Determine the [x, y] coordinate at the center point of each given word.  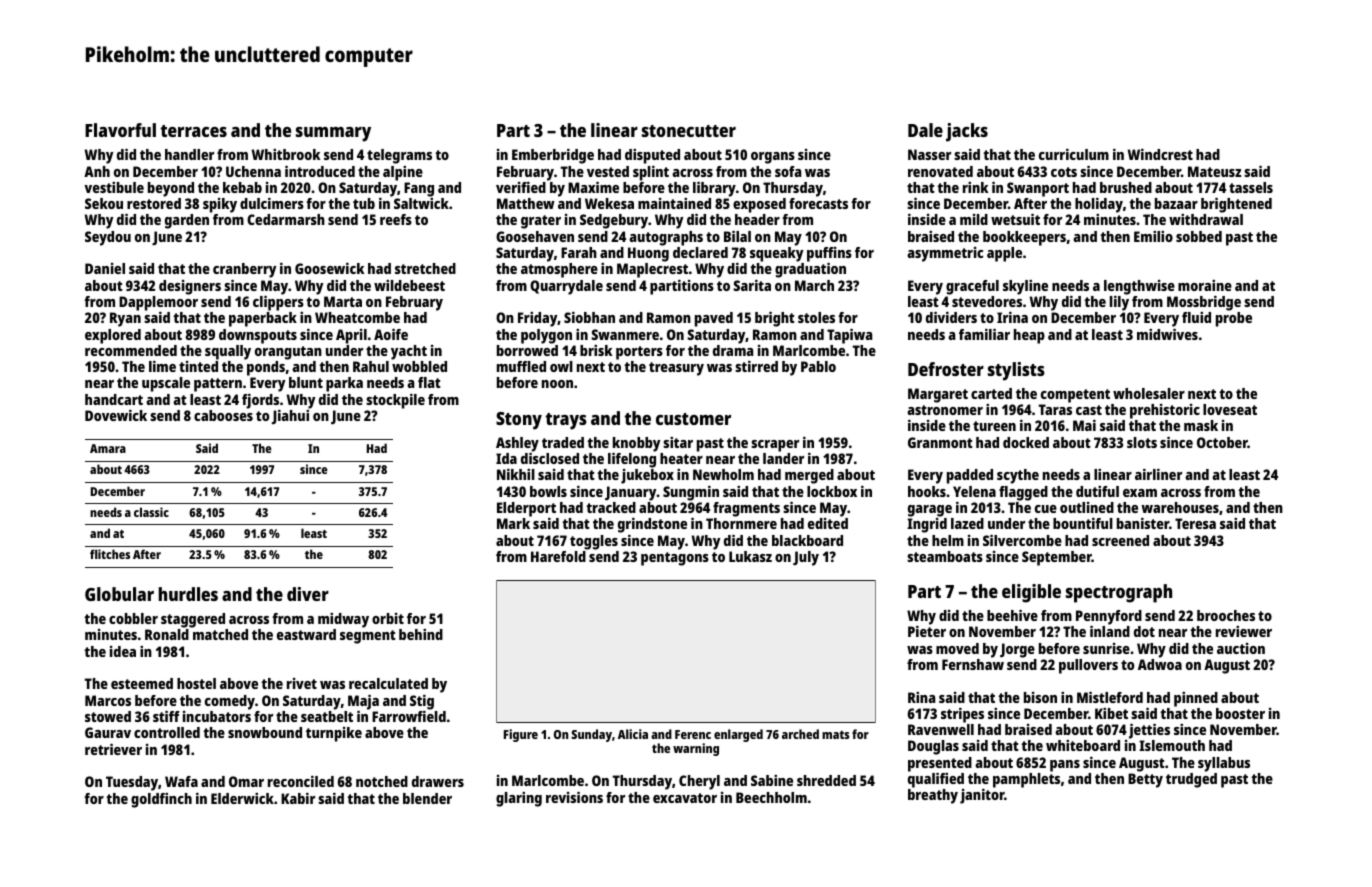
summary [333, 134]
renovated [940, 171]
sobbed [1199, 236]
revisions [574, 797]
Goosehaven [535, 236]
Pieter [927, 631]
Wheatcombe [357, 317]
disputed [652, 156]
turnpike [334, 734]
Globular [119, 594]
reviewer [1244, 631]
